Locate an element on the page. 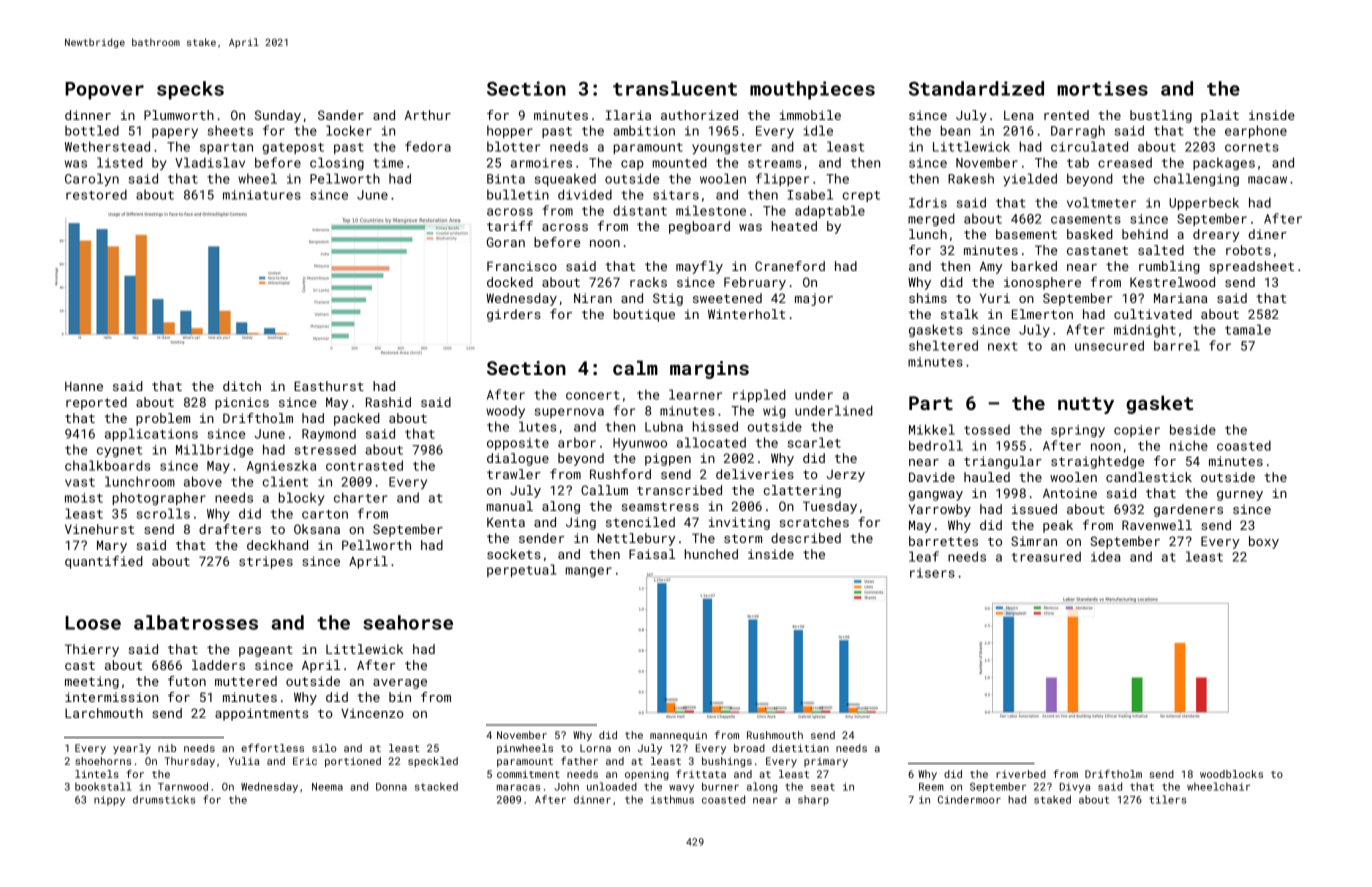  albatrosses is located at coordinates (196, 622).
